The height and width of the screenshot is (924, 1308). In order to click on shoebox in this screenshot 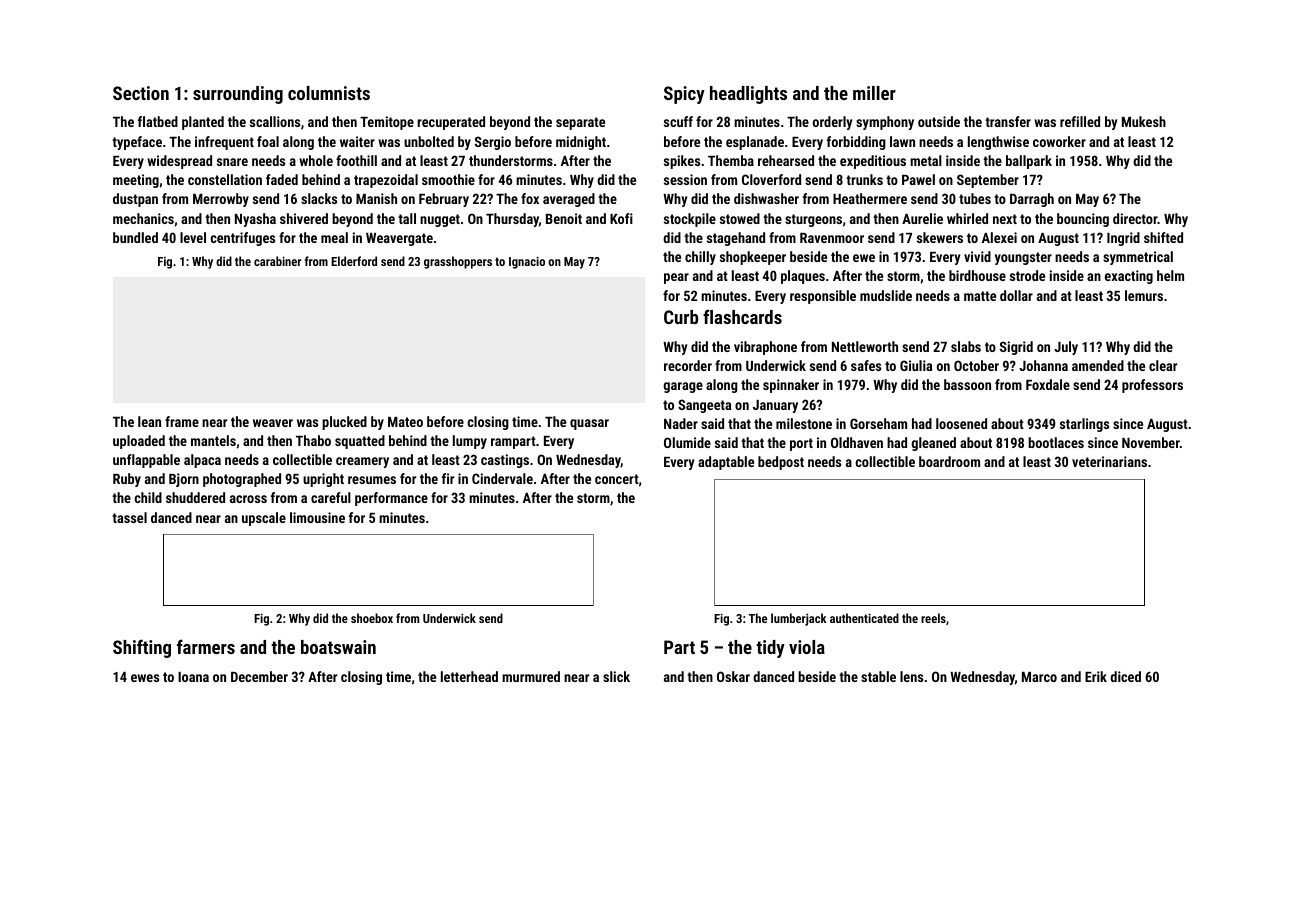, I will do `click(372, 618)`.
